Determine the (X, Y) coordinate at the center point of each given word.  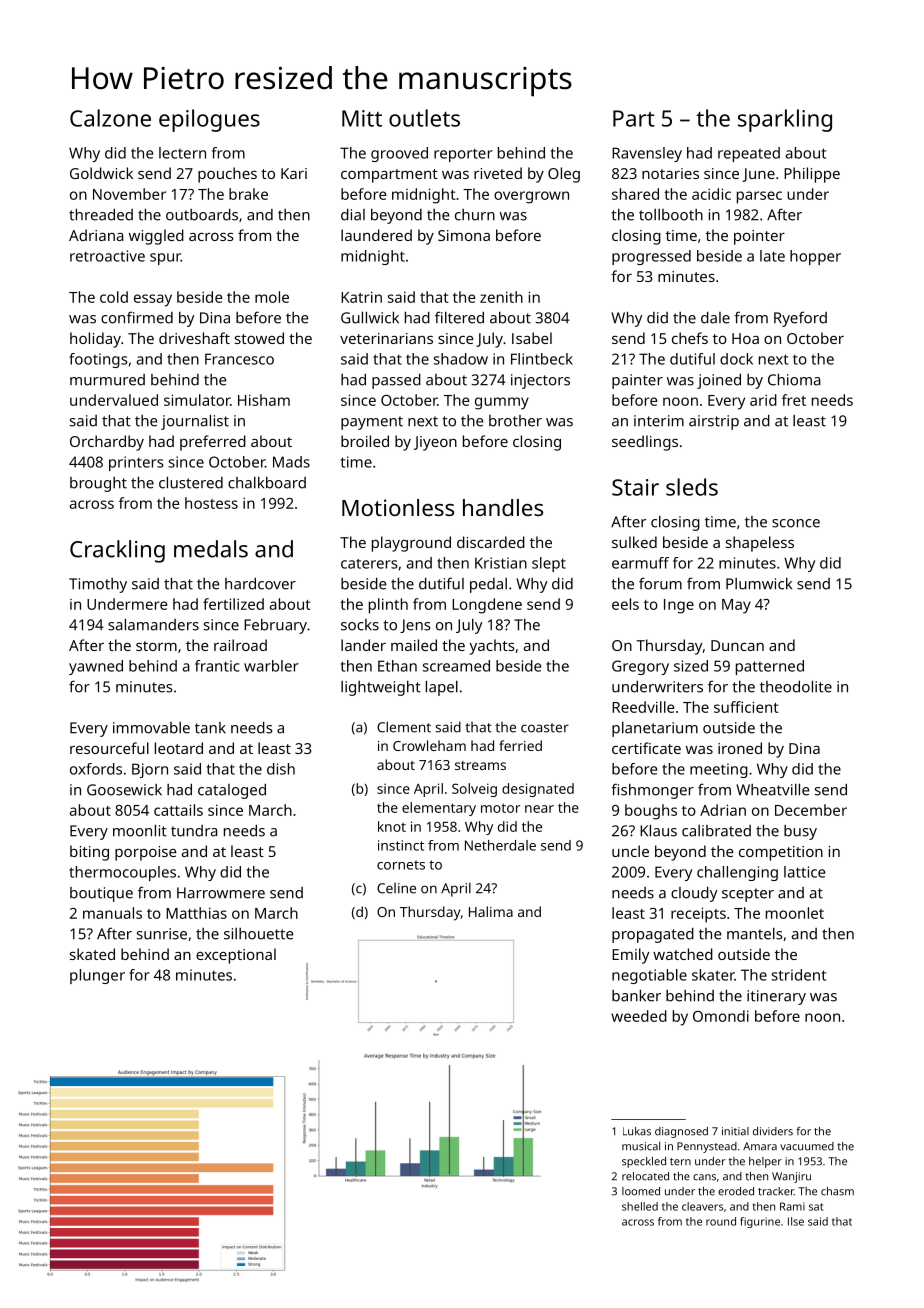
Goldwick (101, 173)
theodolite (796, 686)
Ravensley (647, 154)
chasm (837, 1191)
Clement (404, 727)
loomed (641, 1191)
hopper (815, 257)
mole (272, 297)
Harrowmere (221, 893)
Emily (630, 956)
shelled (640, 1206)
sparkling (785, 120)
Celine (396, 888)
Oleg (564, 175)
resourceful (109, 748)
